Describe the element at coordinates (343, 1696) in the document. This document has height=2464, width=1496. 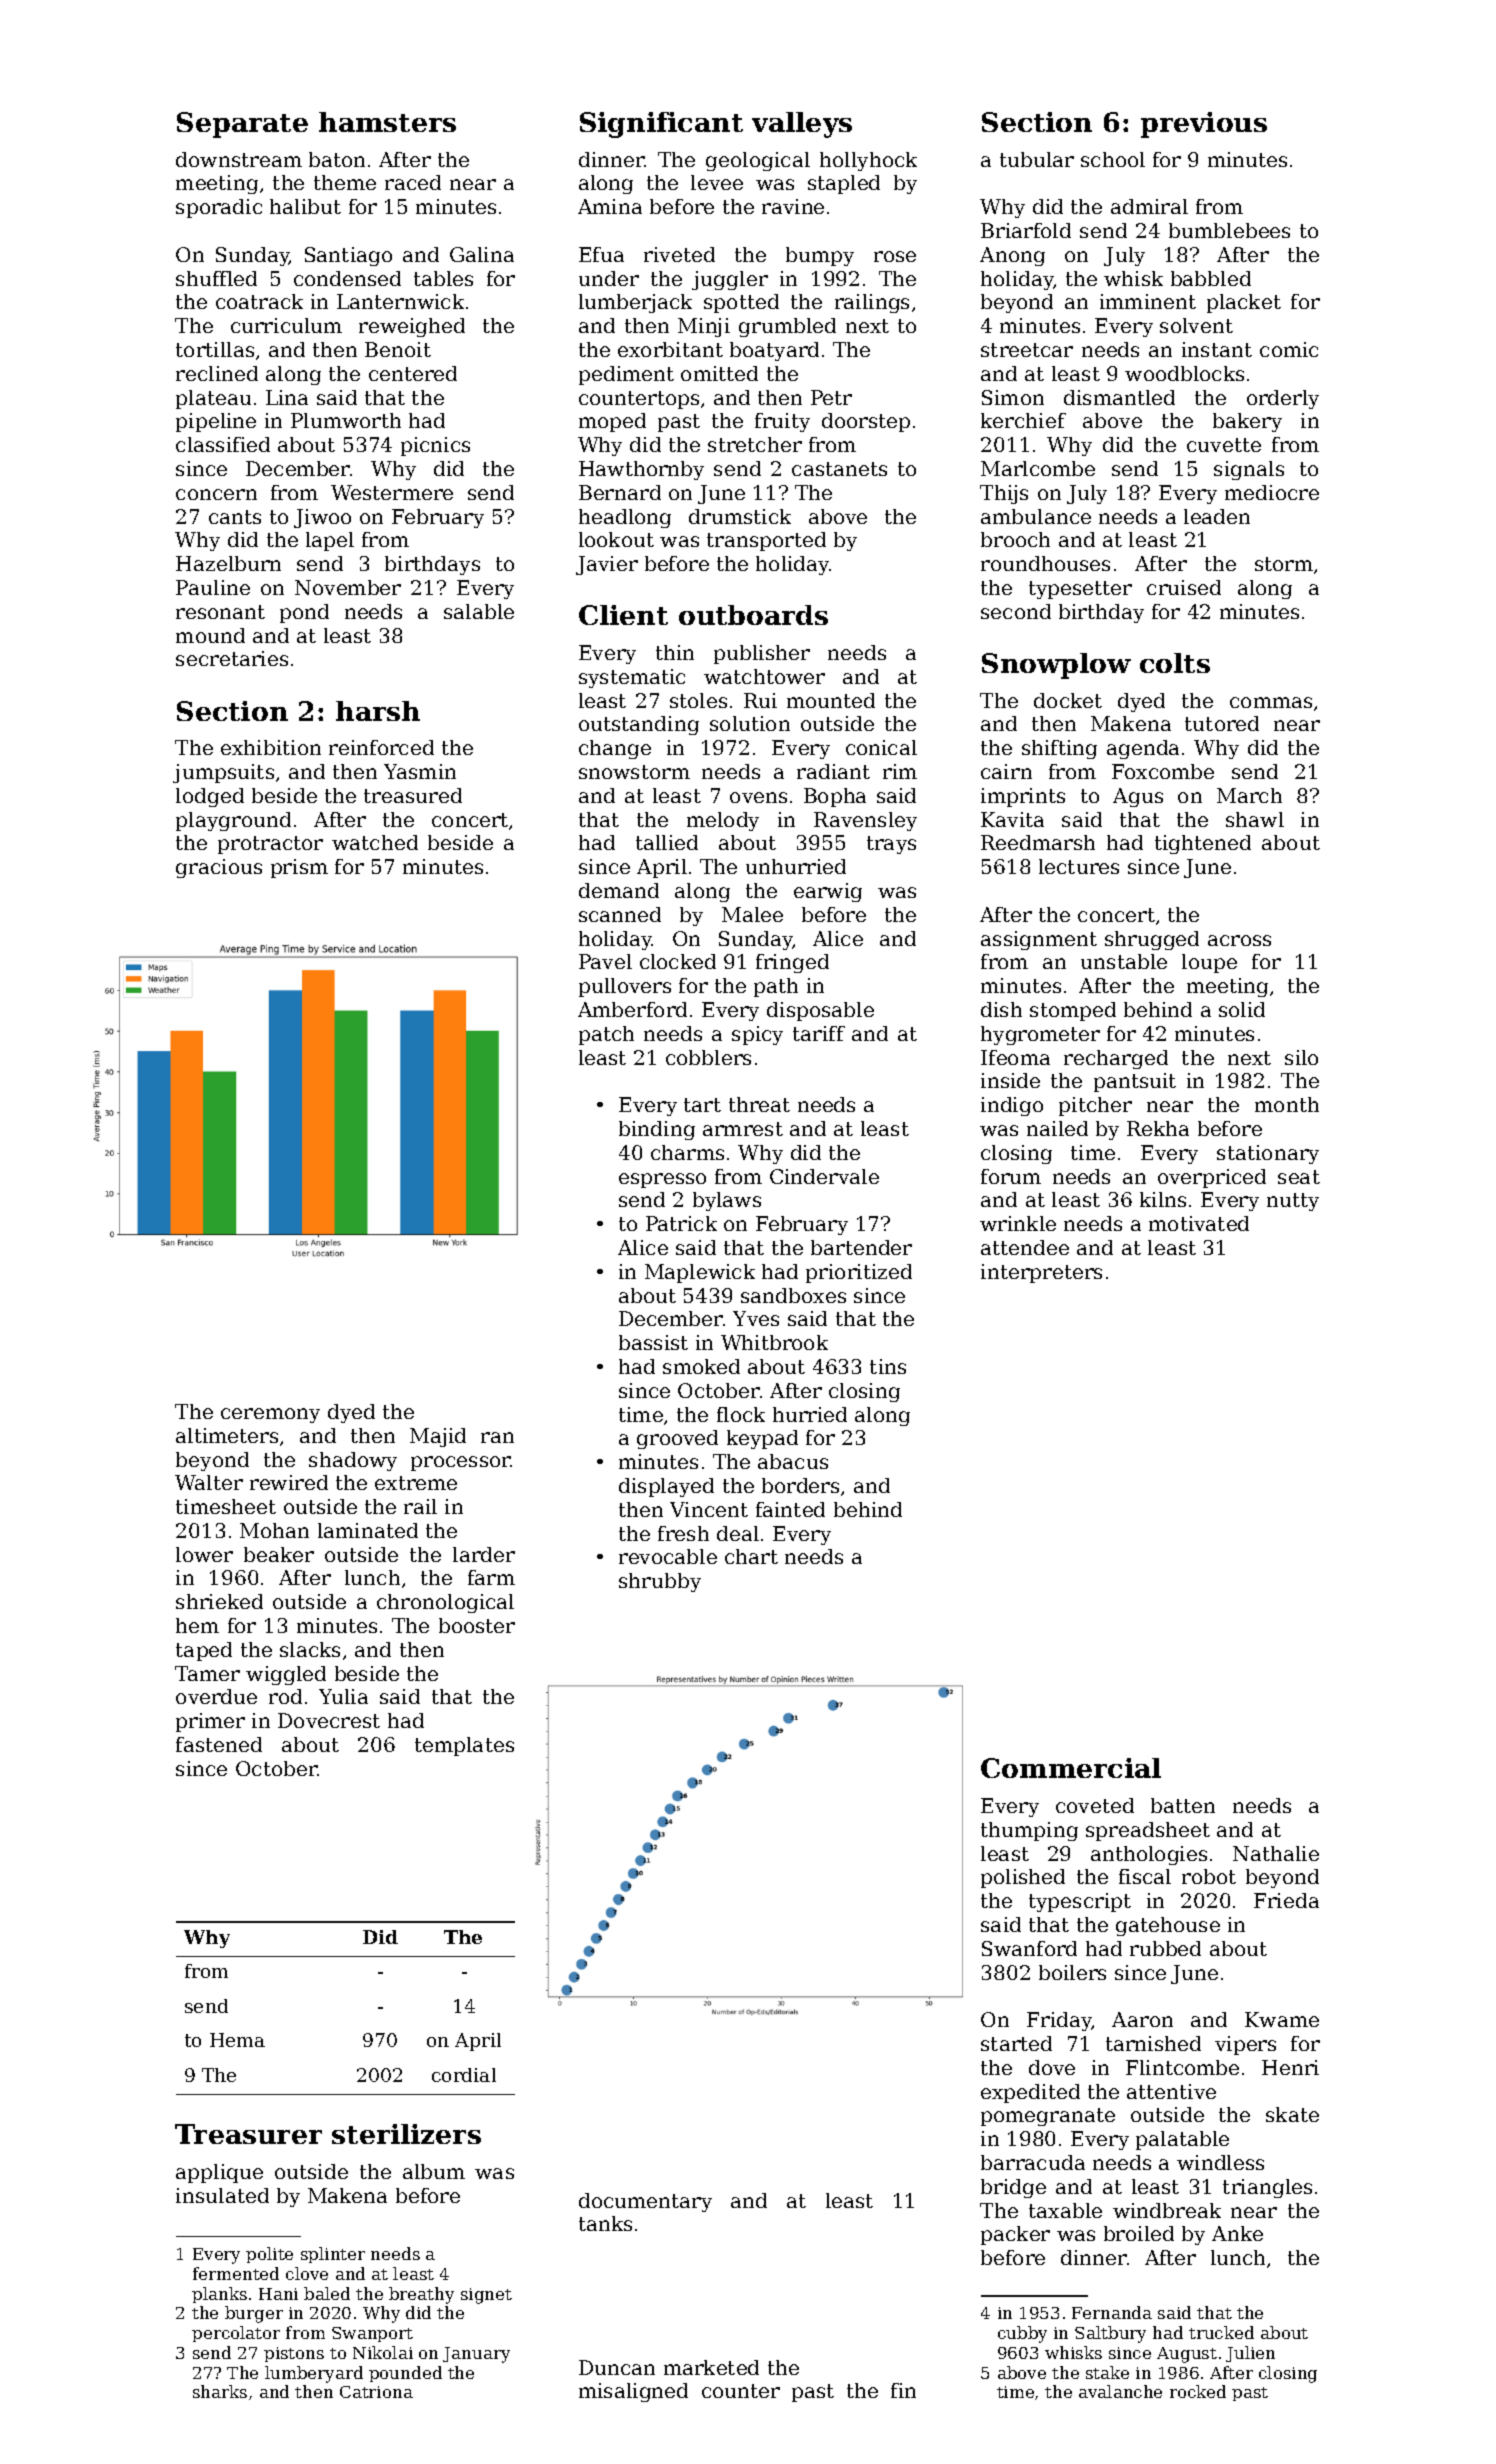
I see `Yulia` at that location.
